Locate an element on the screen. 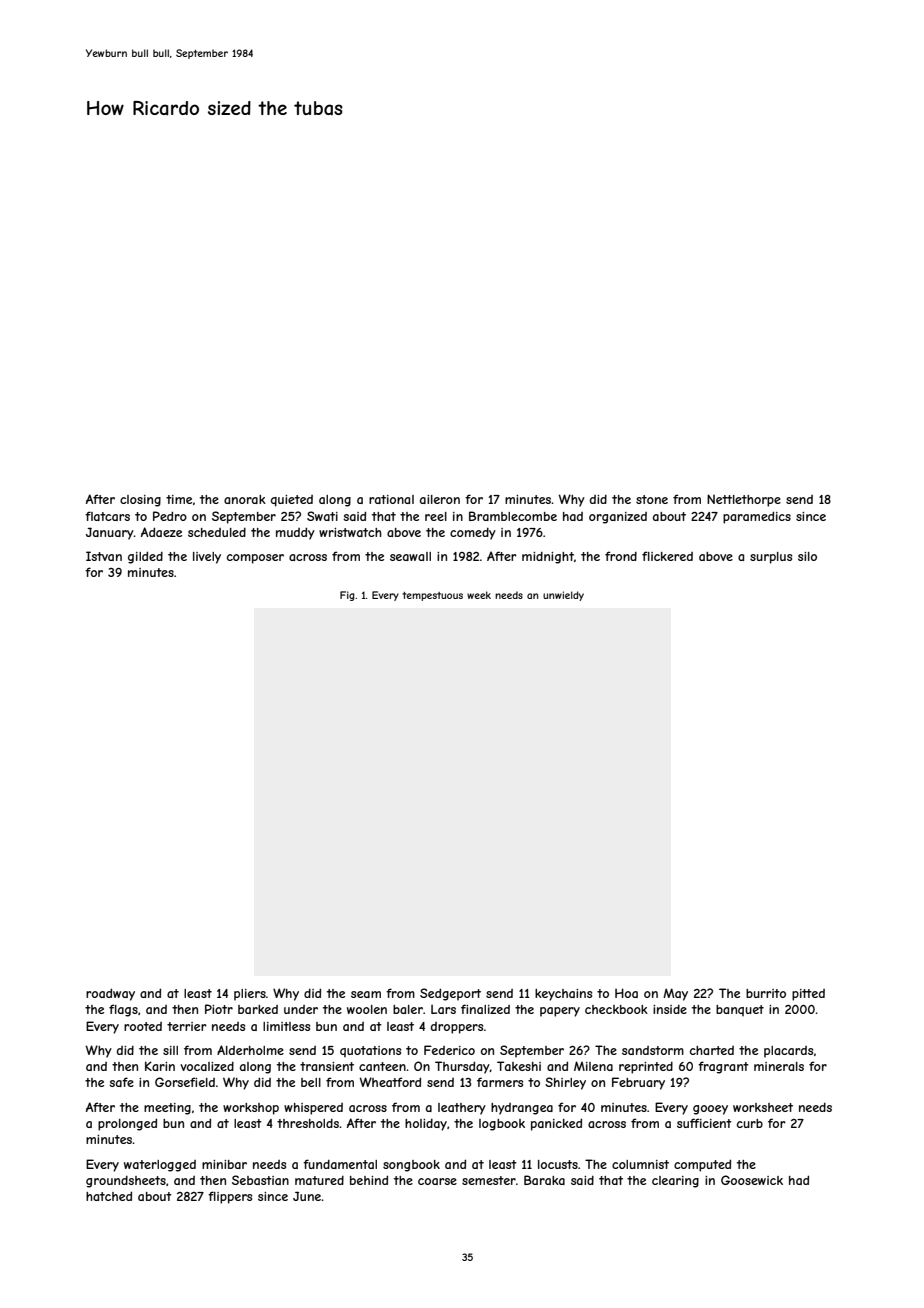 Image resolution: width=924 pixels, height=1308 pixels. unwieldy is located at coordinates (563, 596).
